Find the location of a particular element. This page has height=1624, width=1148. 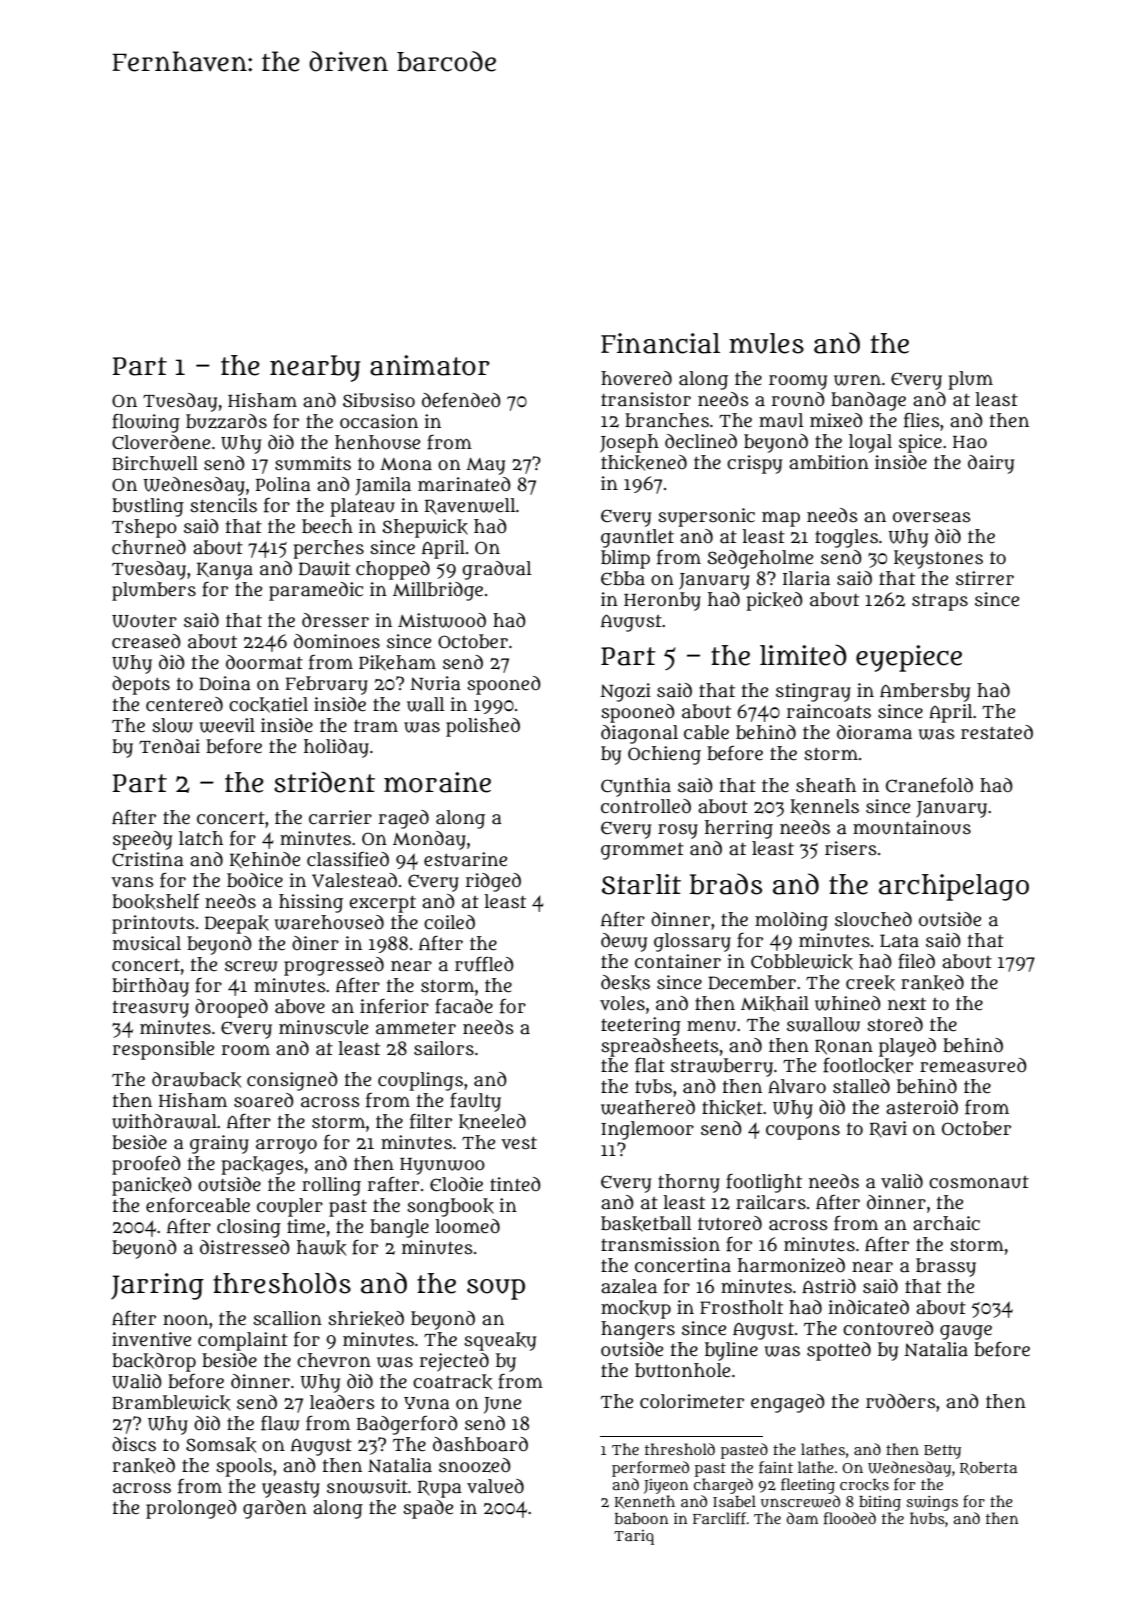

consigned is located at coordinates (292, 1081).
